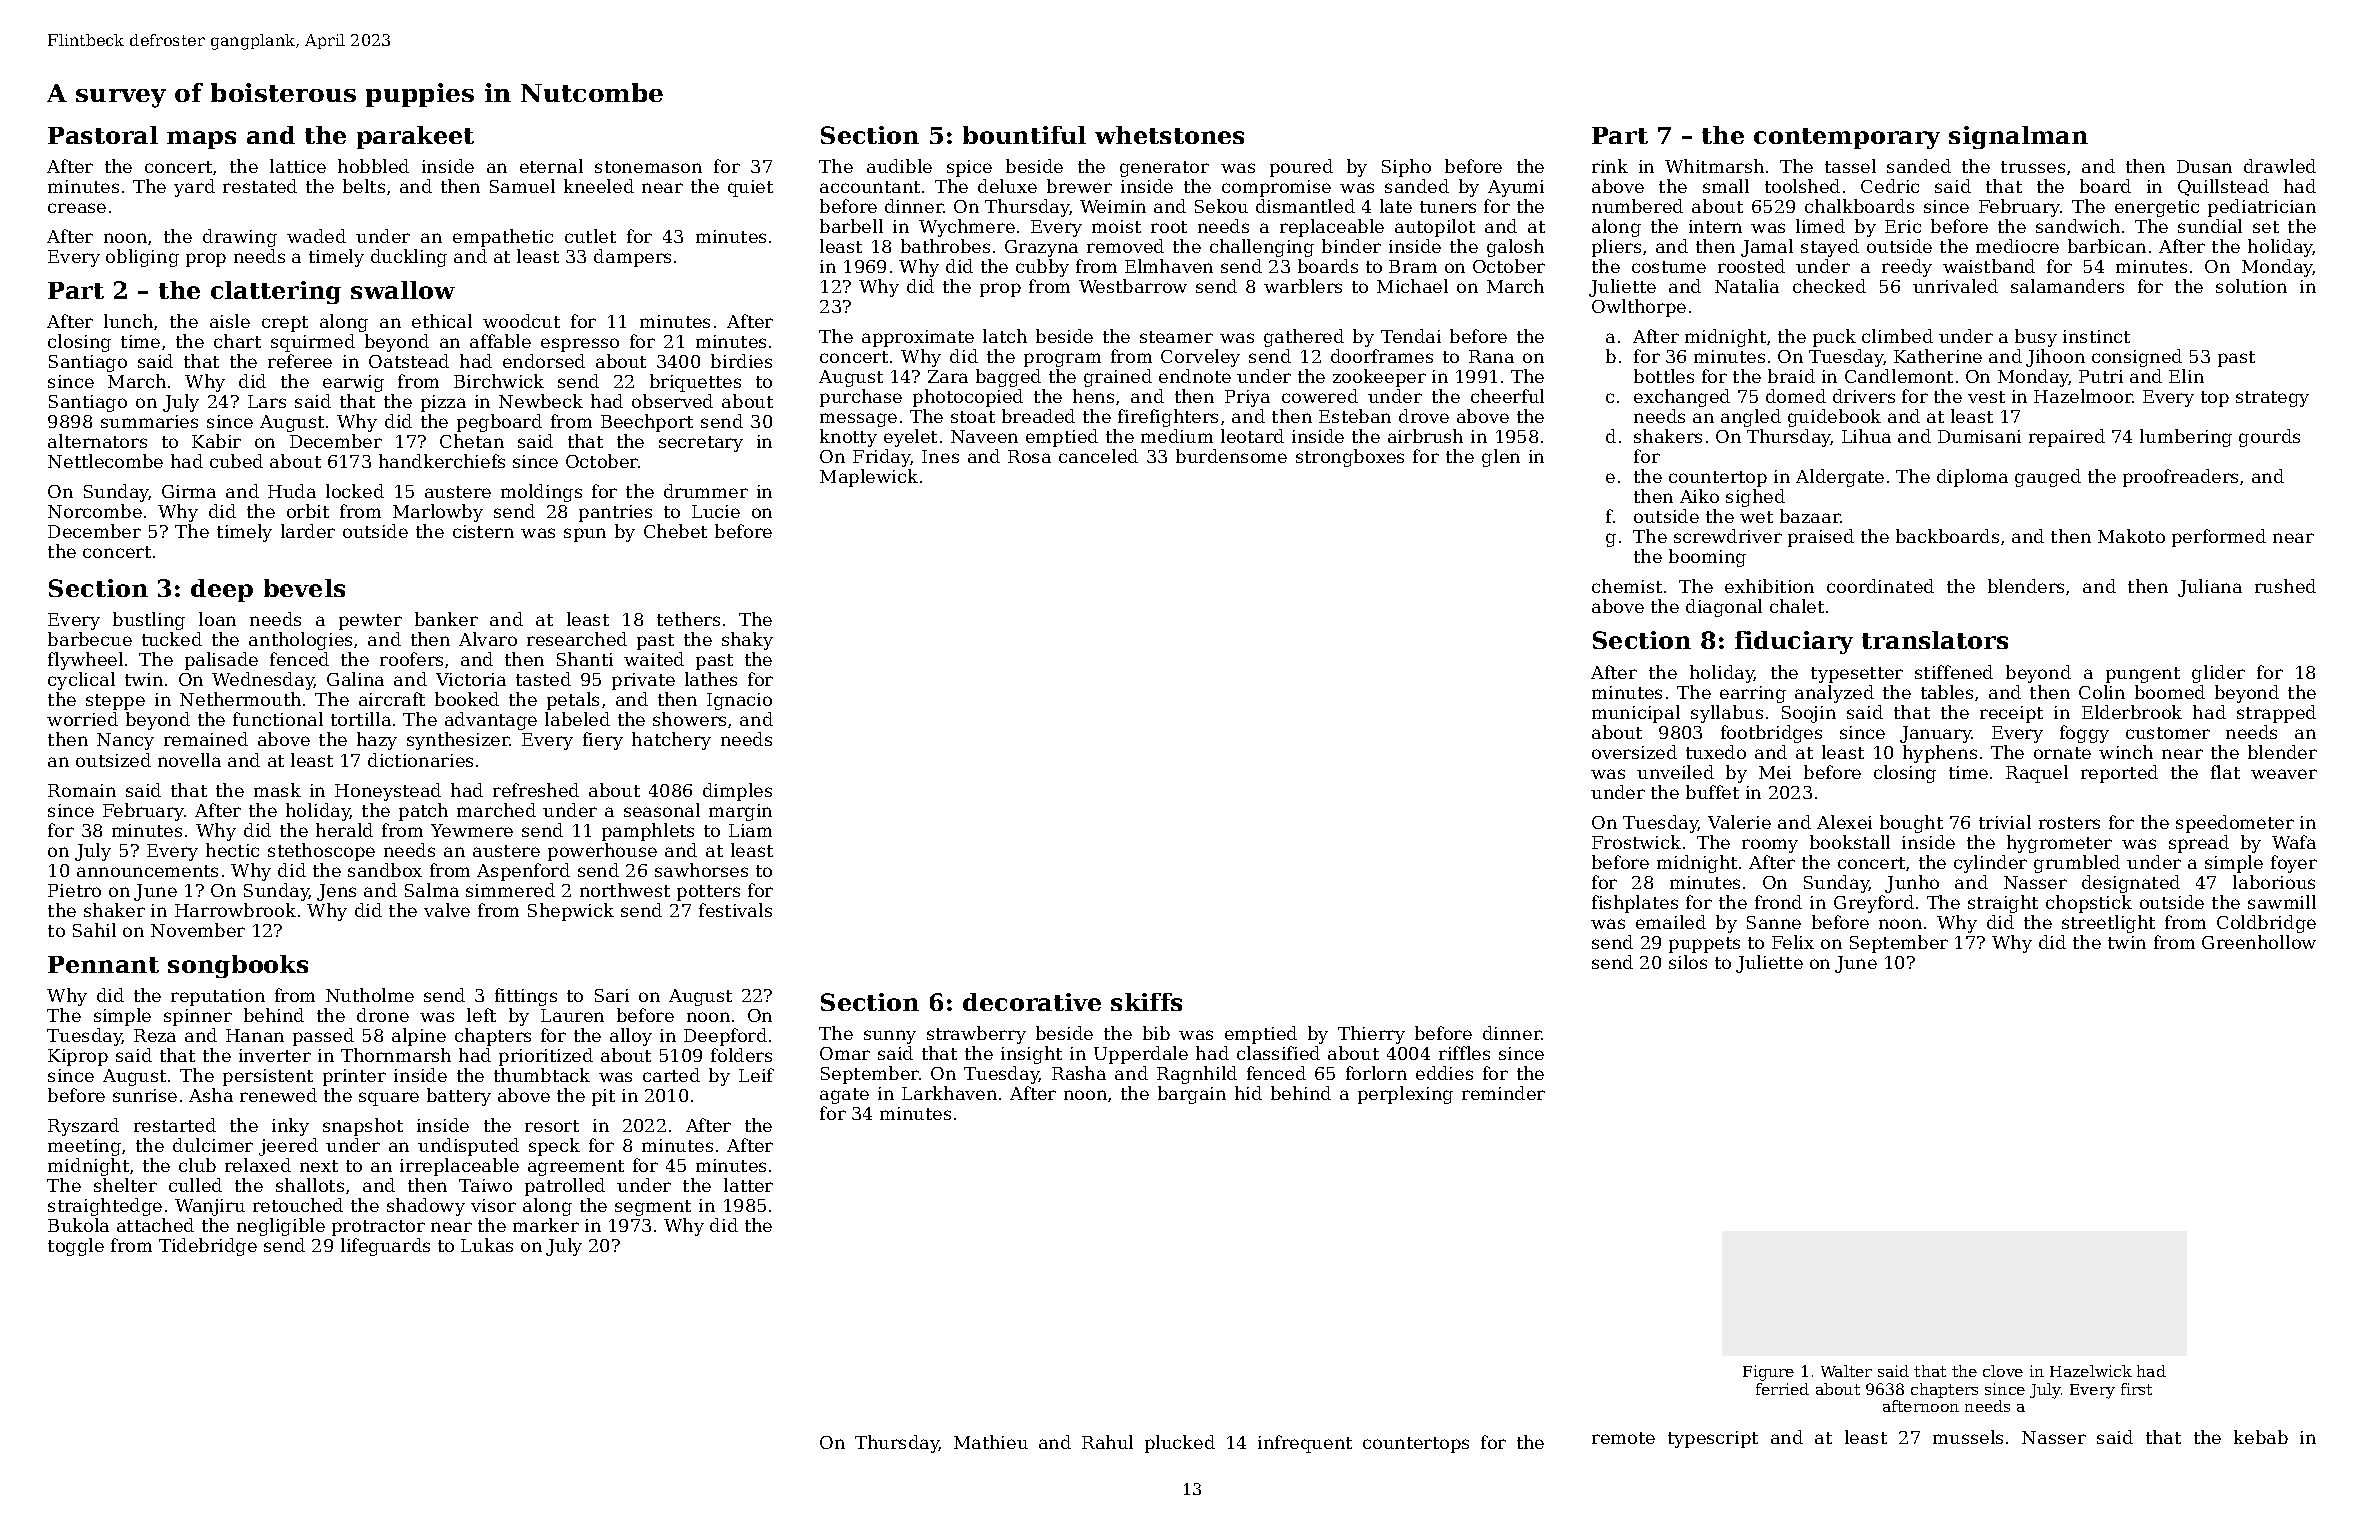  Describe the element at coordinates (201, 140) in the screenshot. I see `maps` at that location.
